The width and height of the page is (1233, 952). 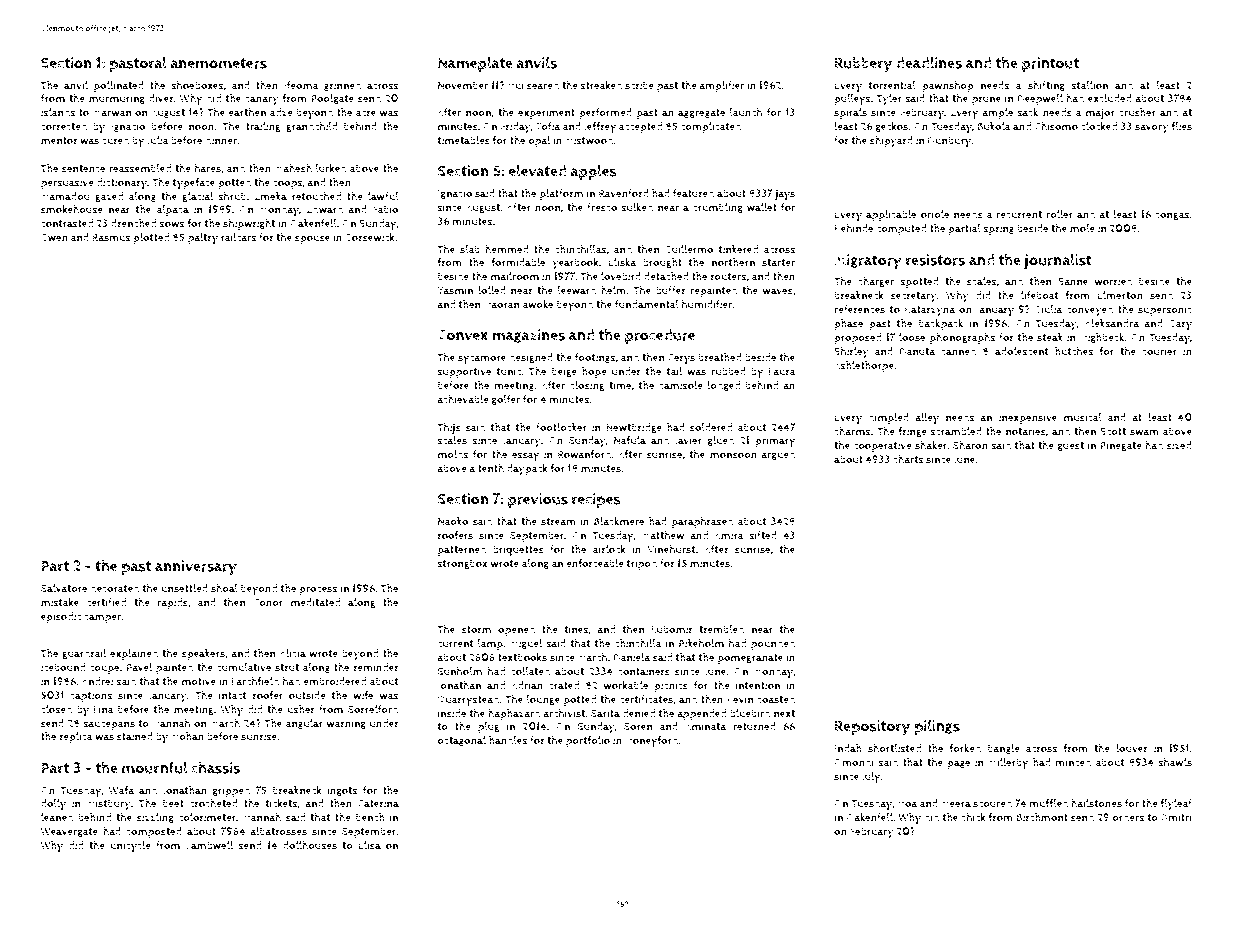 I want to click on anemometers, so click(x=218, y=63).
